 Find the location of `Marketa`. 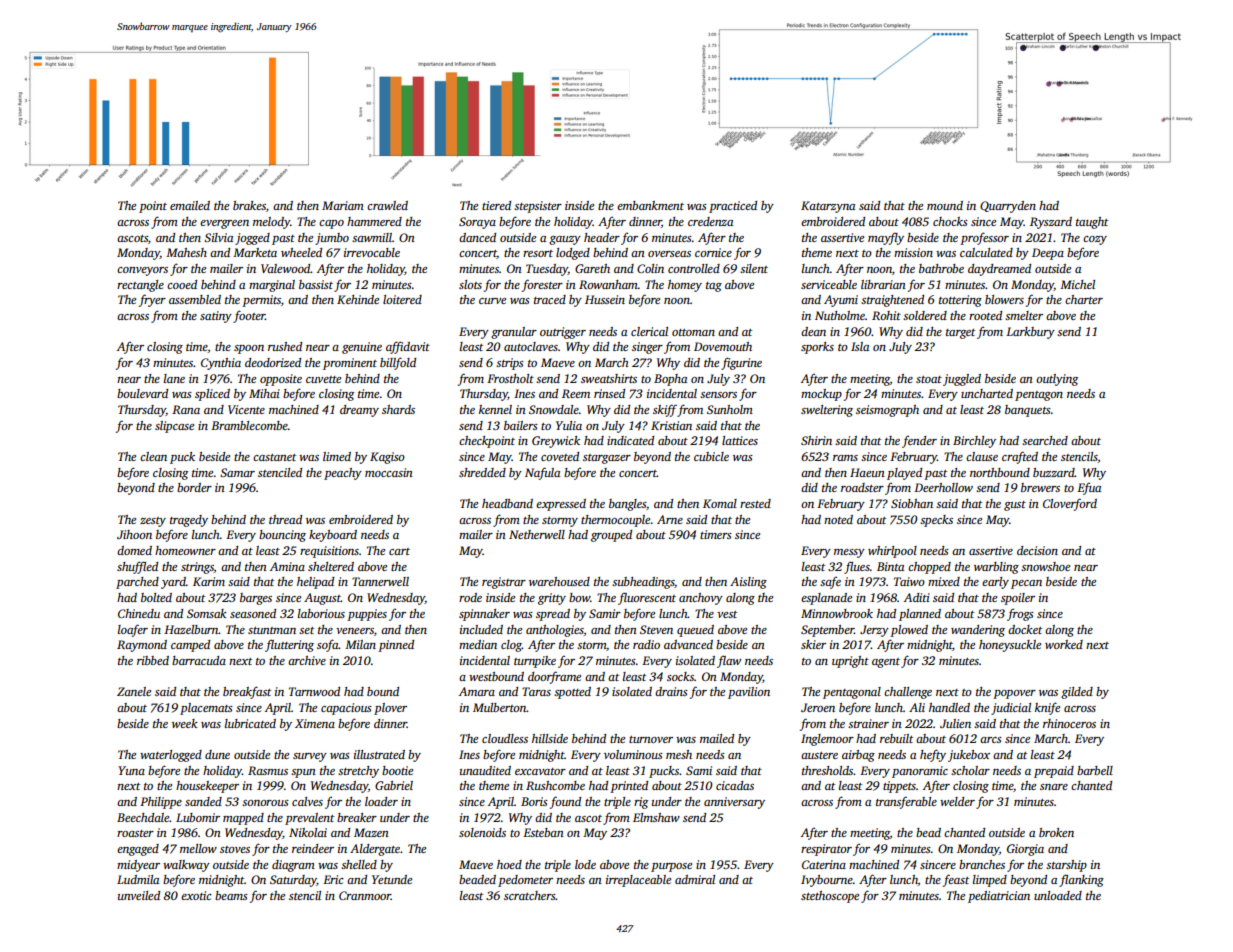

Marketa is located at coordinates (255, 252).
